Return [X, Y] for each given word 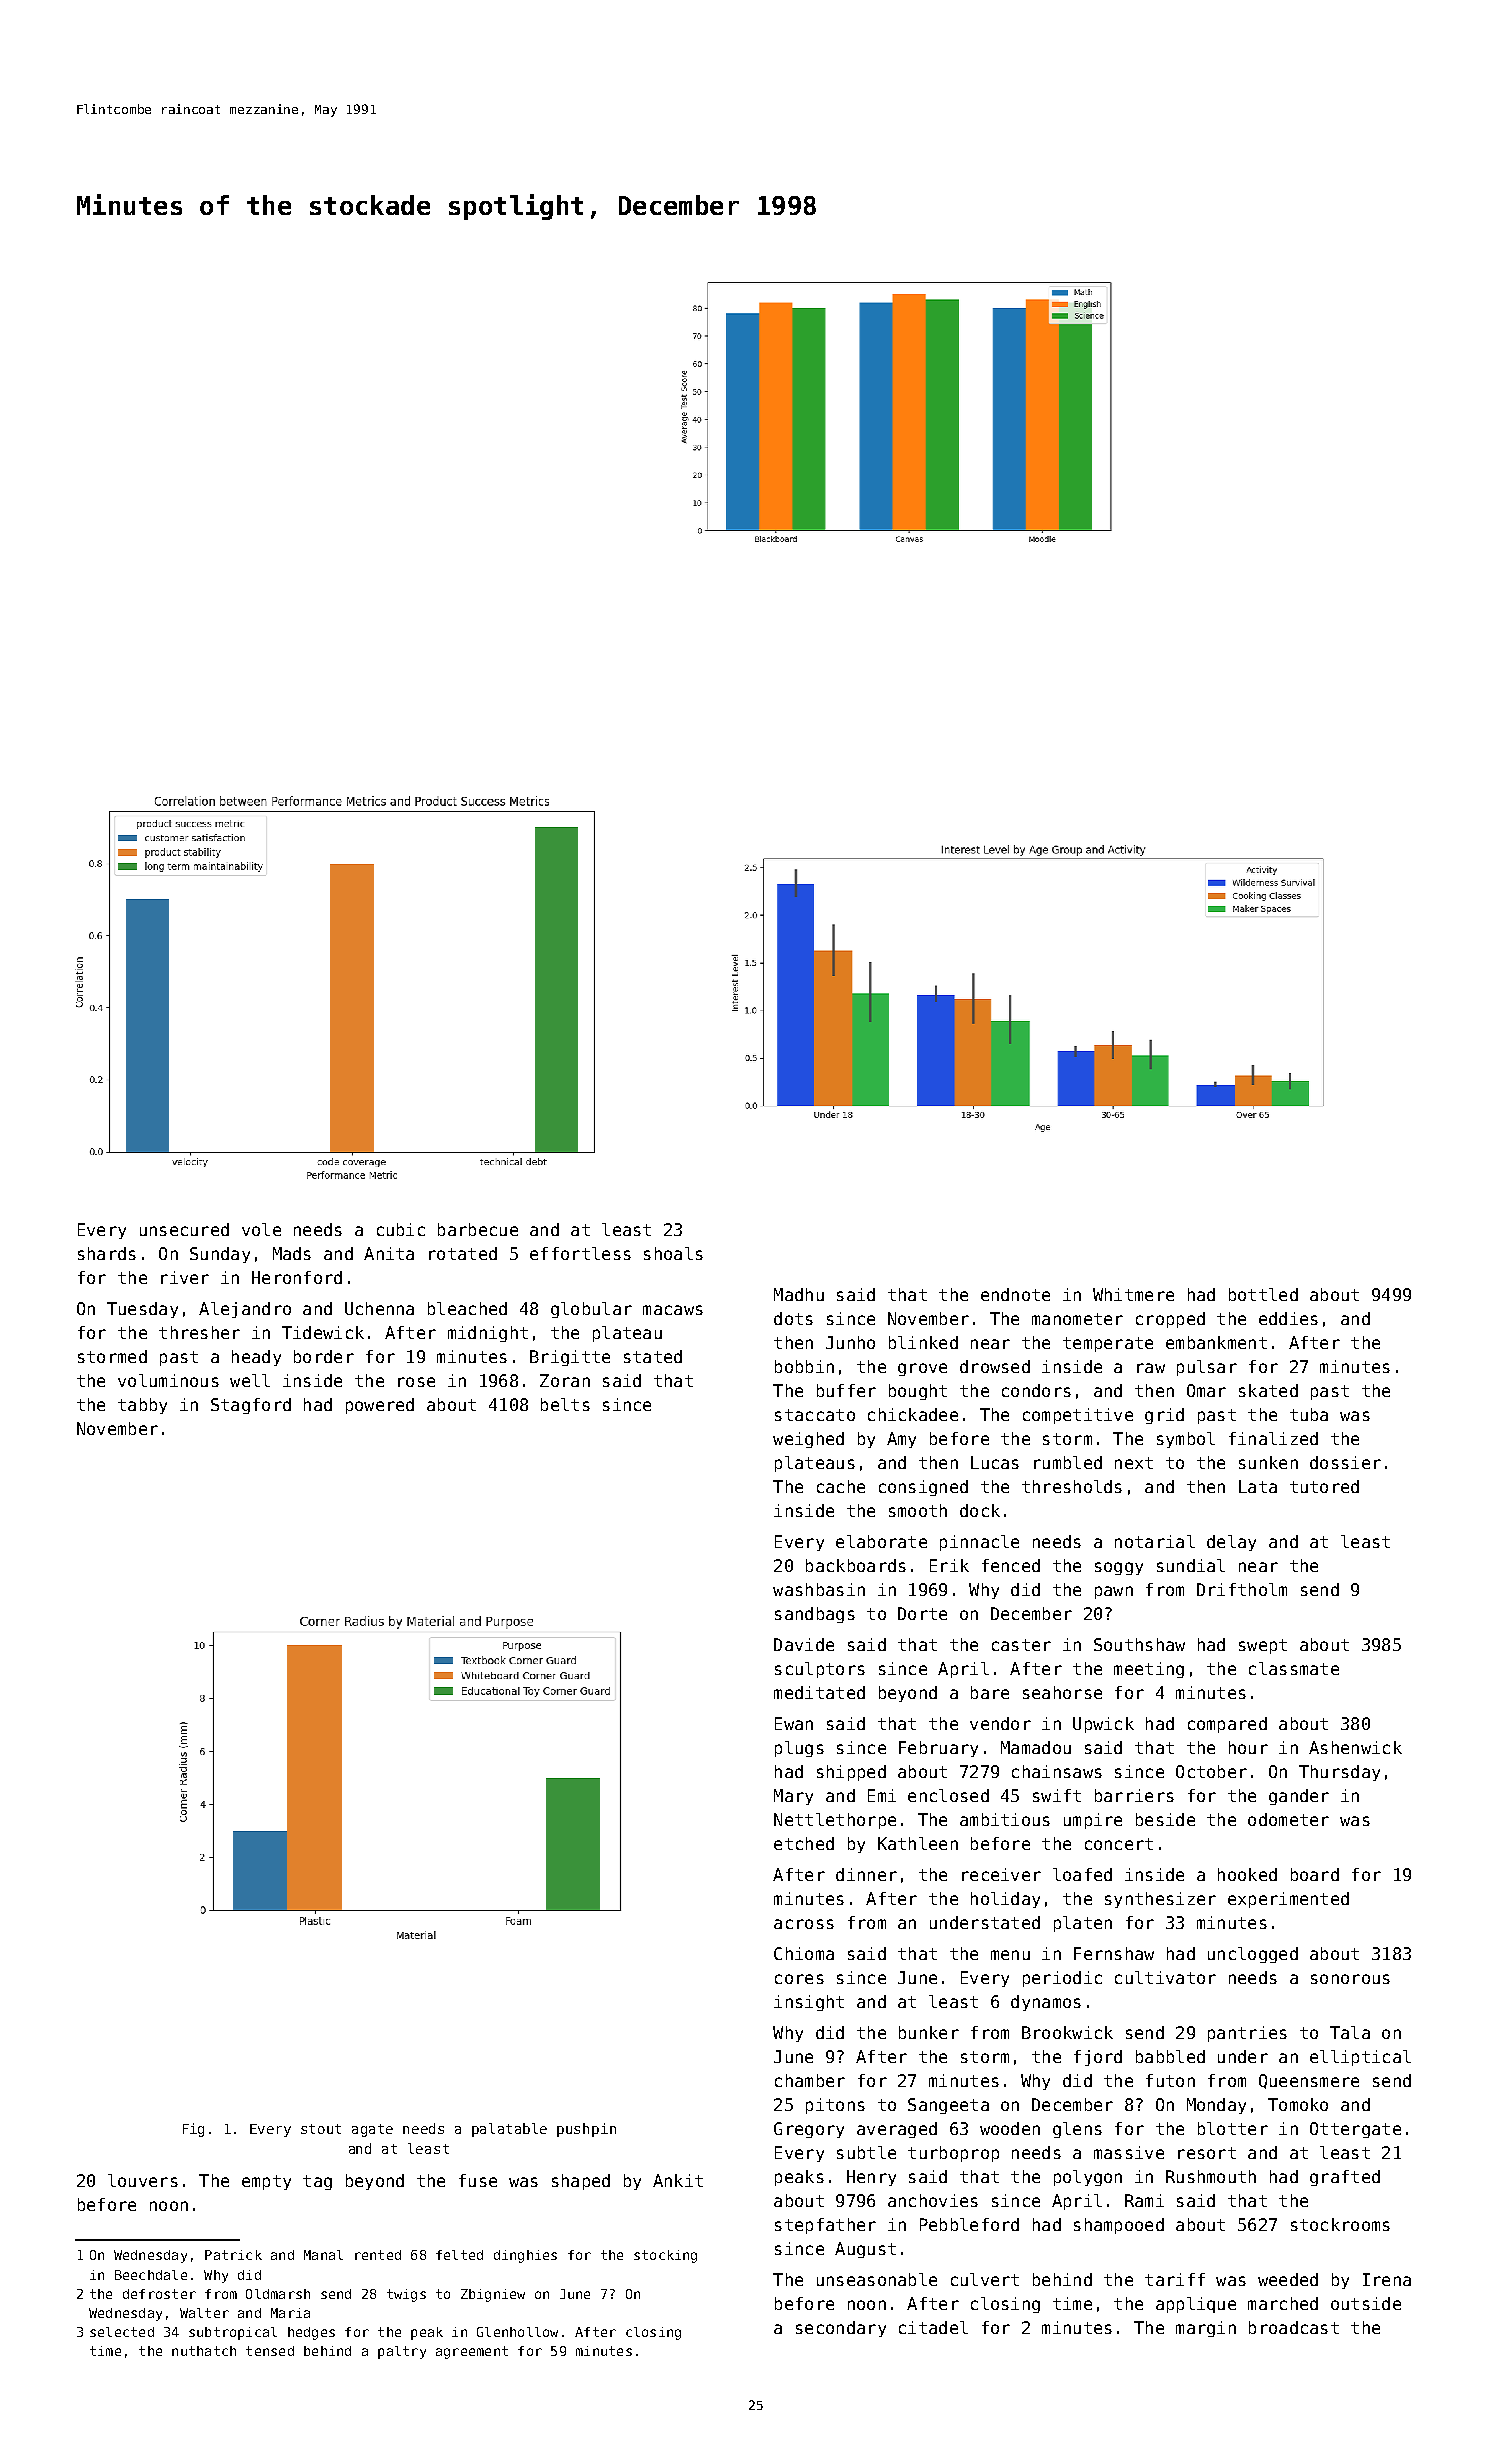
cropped [1170, 1320]
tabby [142, 1406]
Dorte [922, 1613]
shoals [673, 1253]
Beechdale [151, 2275]
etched [804, 1843]
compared [1227, 1725]
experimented [1288, 1900]
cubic [401, 1229]
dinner [866, 1874]
